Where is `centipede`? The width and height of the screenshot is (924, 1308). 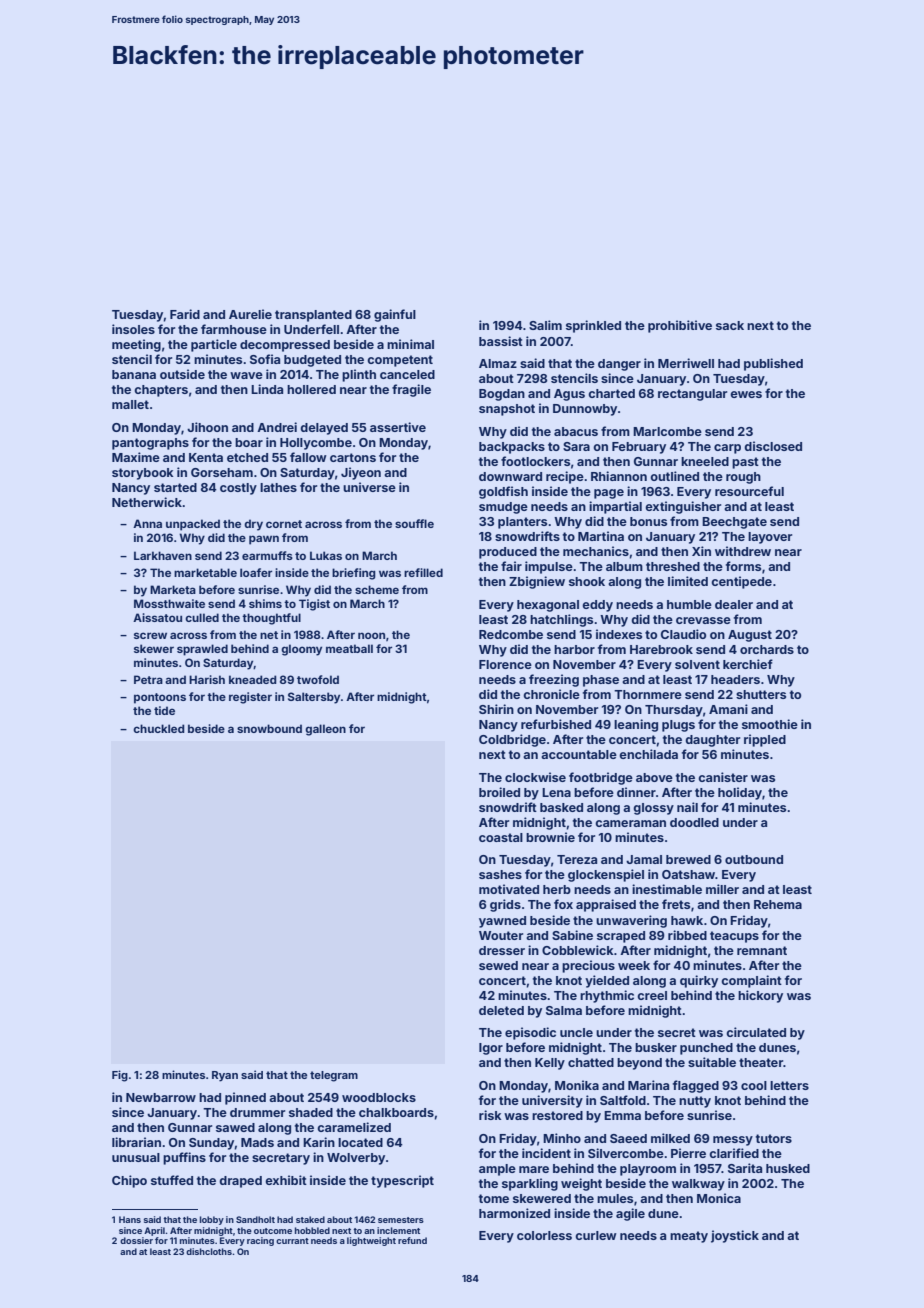 centipede is located at coordinates (741, 582).
